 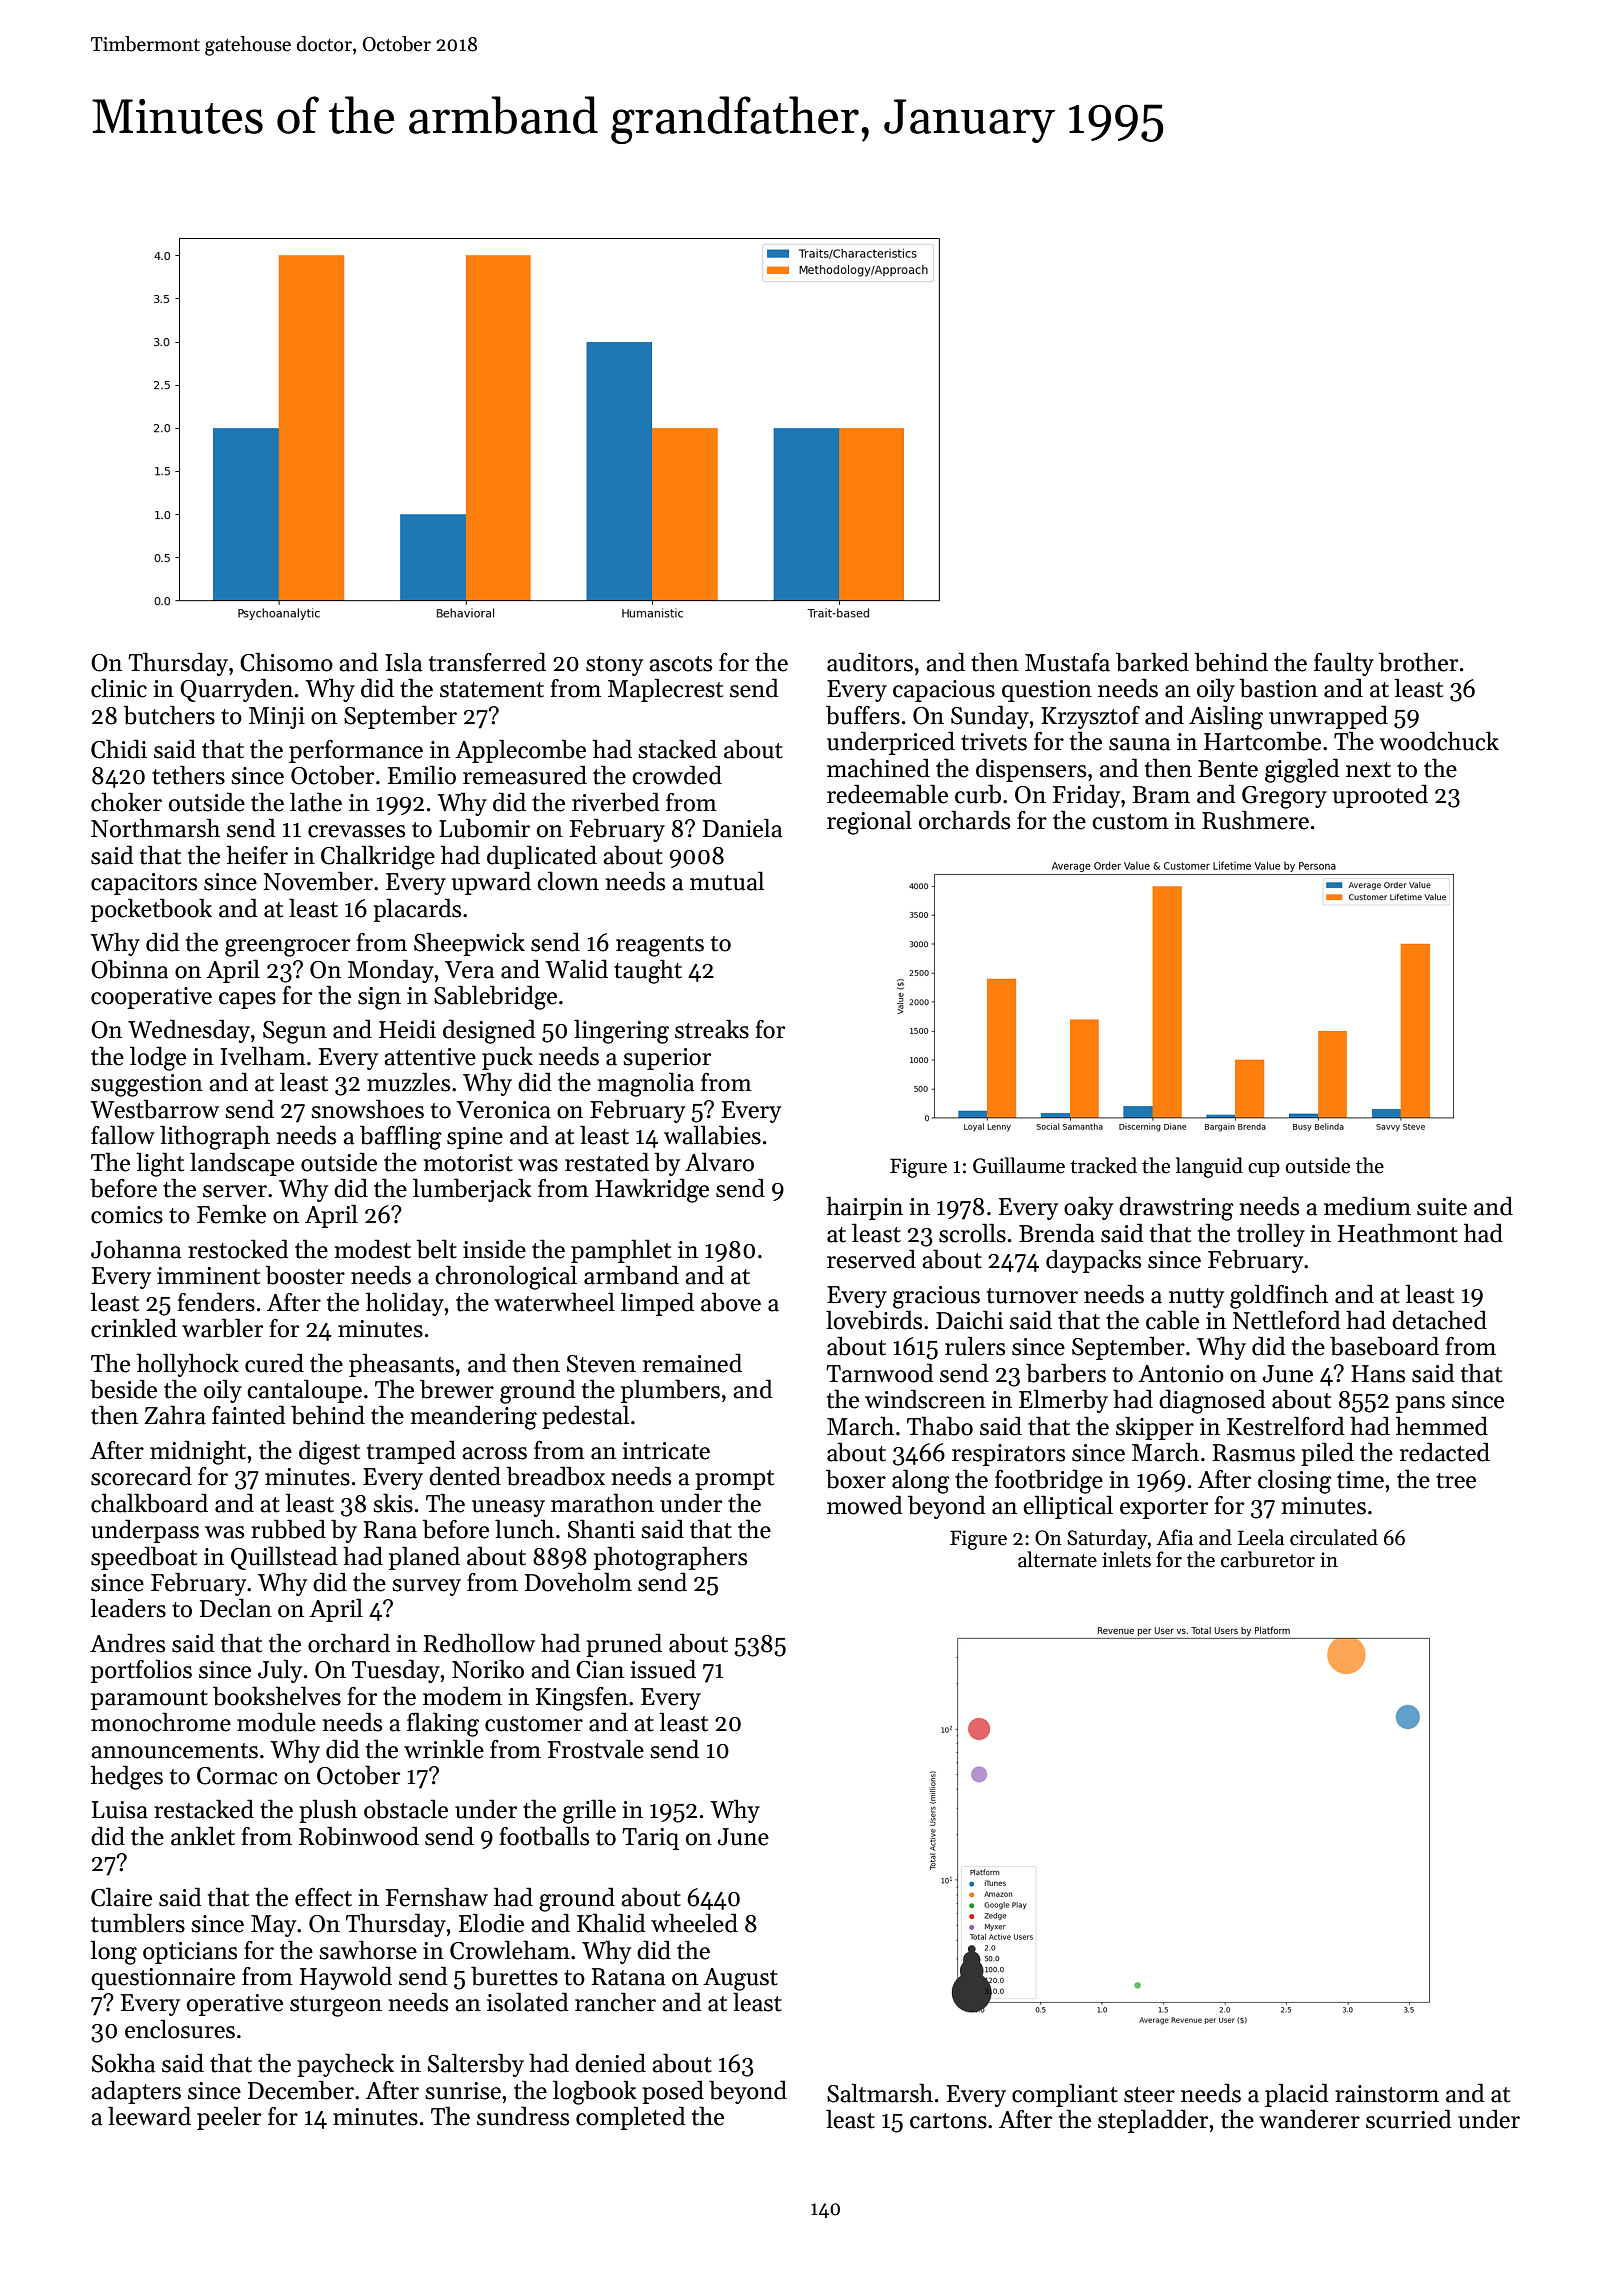 What do you see at coordinates (663, 1669) in the screenshot?
I see `issued` at bounding box center [663, 1669].
